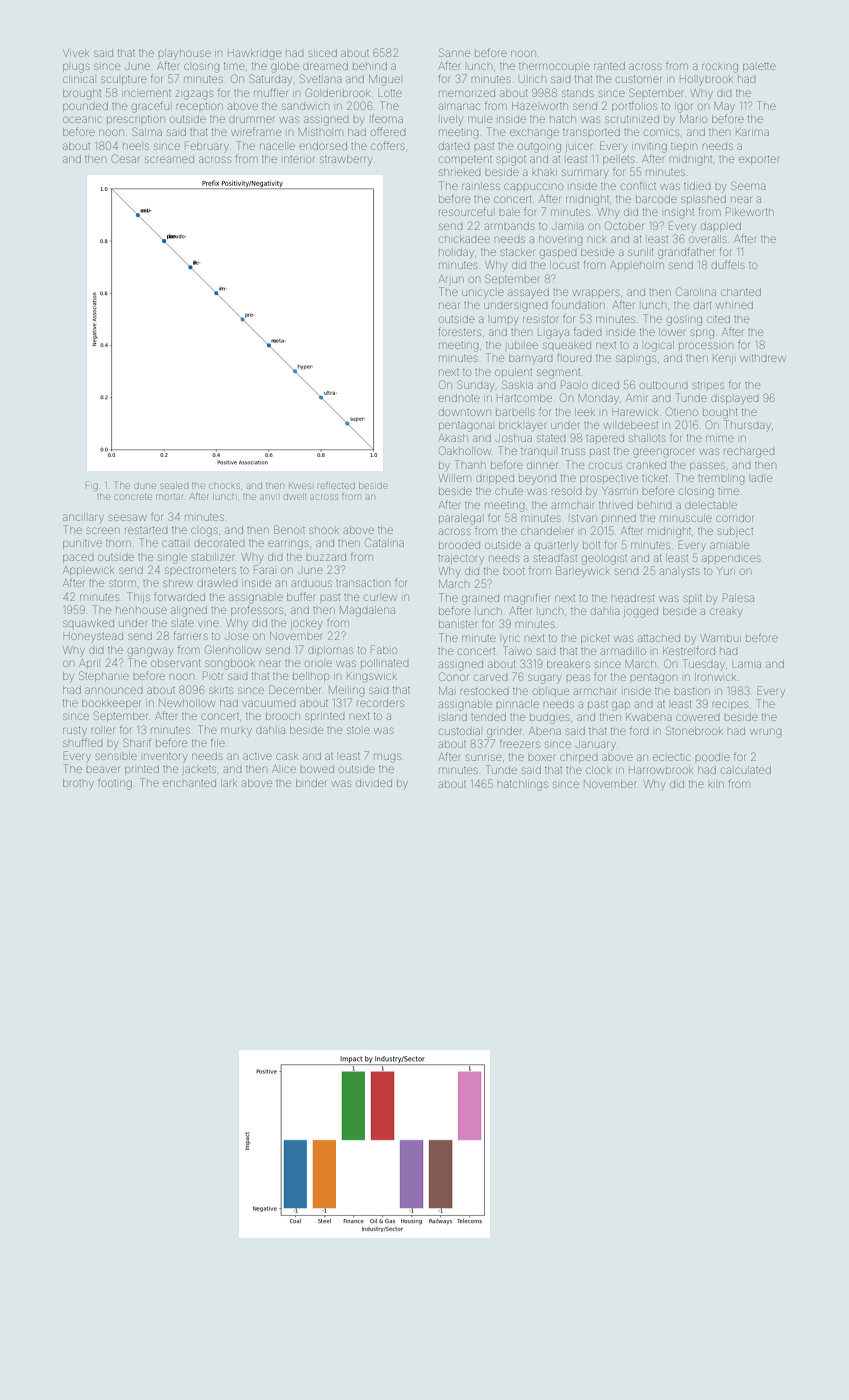  I want to click on playhouse, so click(184, 53).
